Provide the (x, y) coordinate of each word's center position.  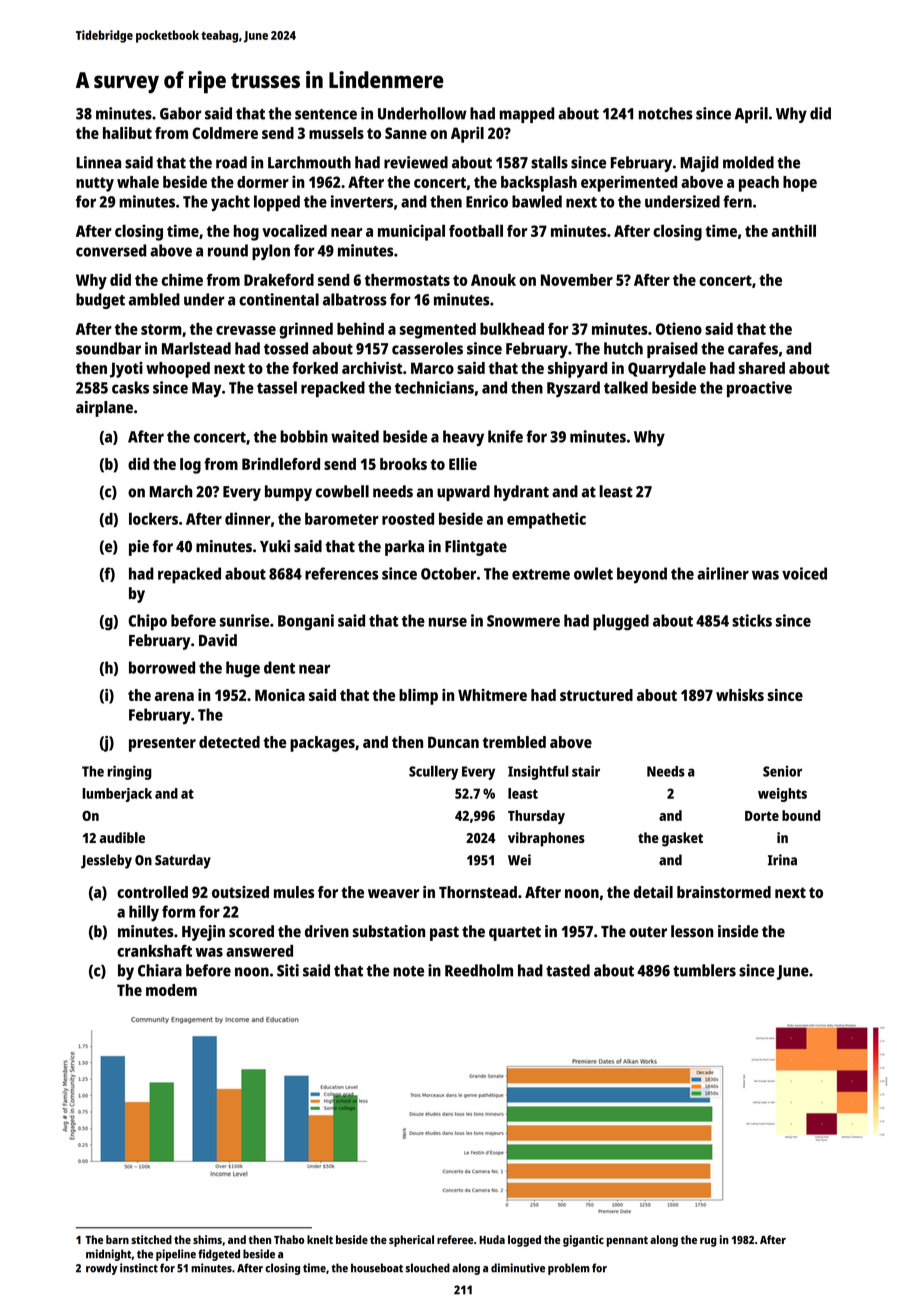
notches (666, 113)
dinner (247, 518)
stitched (151, 1239)
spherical (411, 1241)
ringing (130, 772)
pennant (627, 1241)
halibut (127, 133)
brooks (403, 464)
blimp (418, 697)
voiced (804, 573)
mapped (527, 115)
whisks (740, 695)
